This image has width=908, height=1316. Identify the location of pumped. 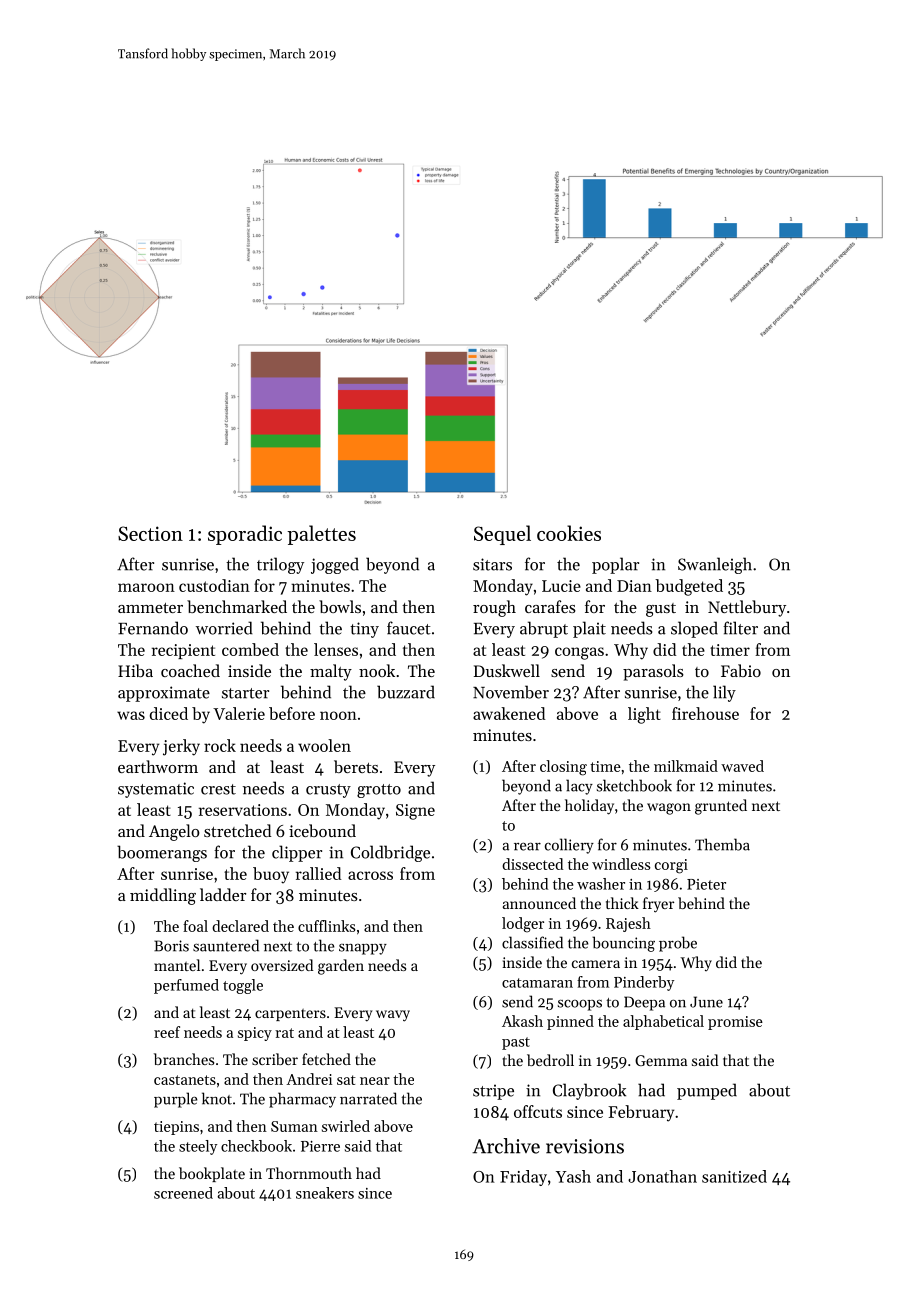
(707, 1091).
